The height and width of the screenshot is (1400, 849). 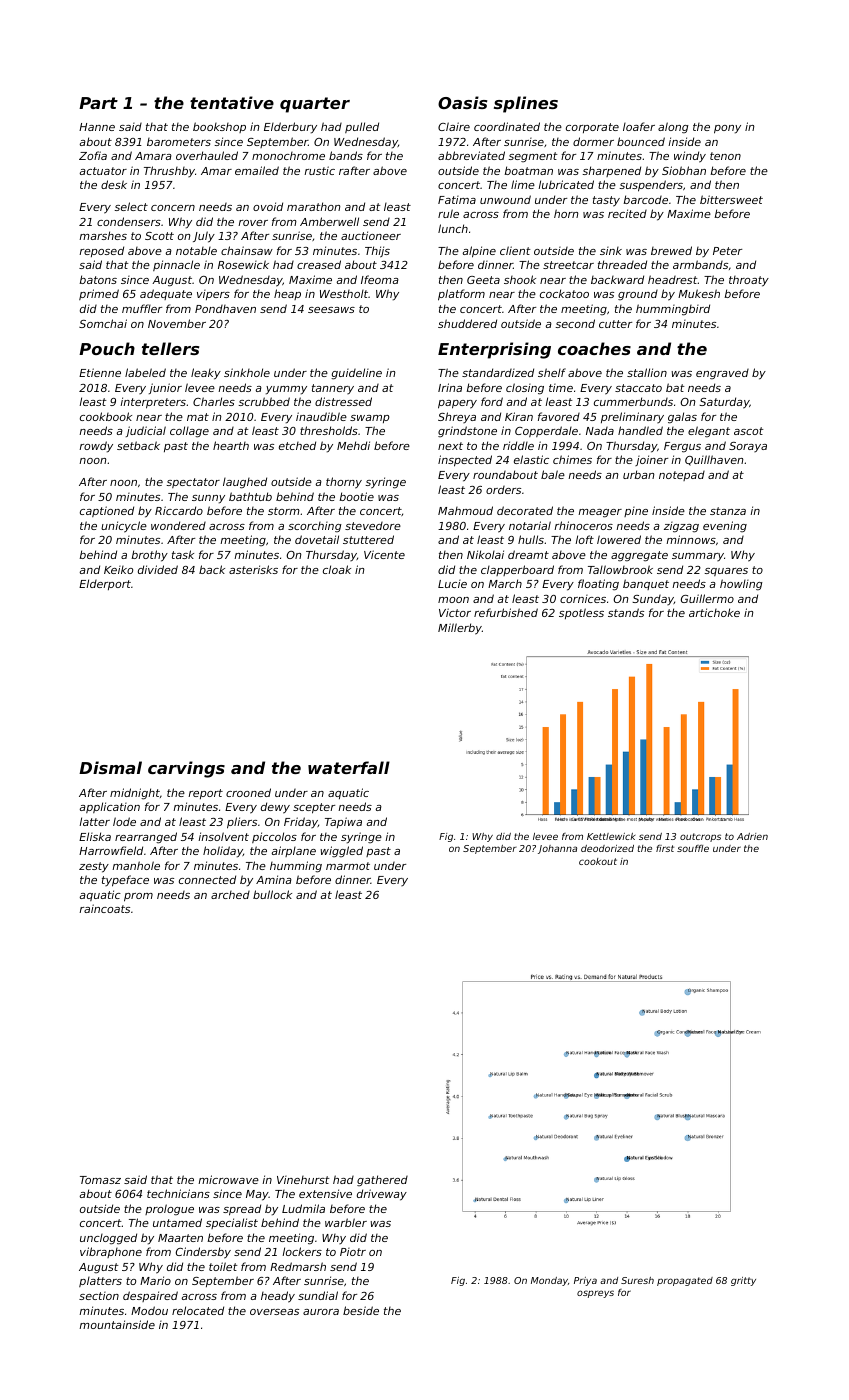 What do you see at coordinates (673, 128) in the screenshot?
I see `along` at bounding box center [673, 128].
